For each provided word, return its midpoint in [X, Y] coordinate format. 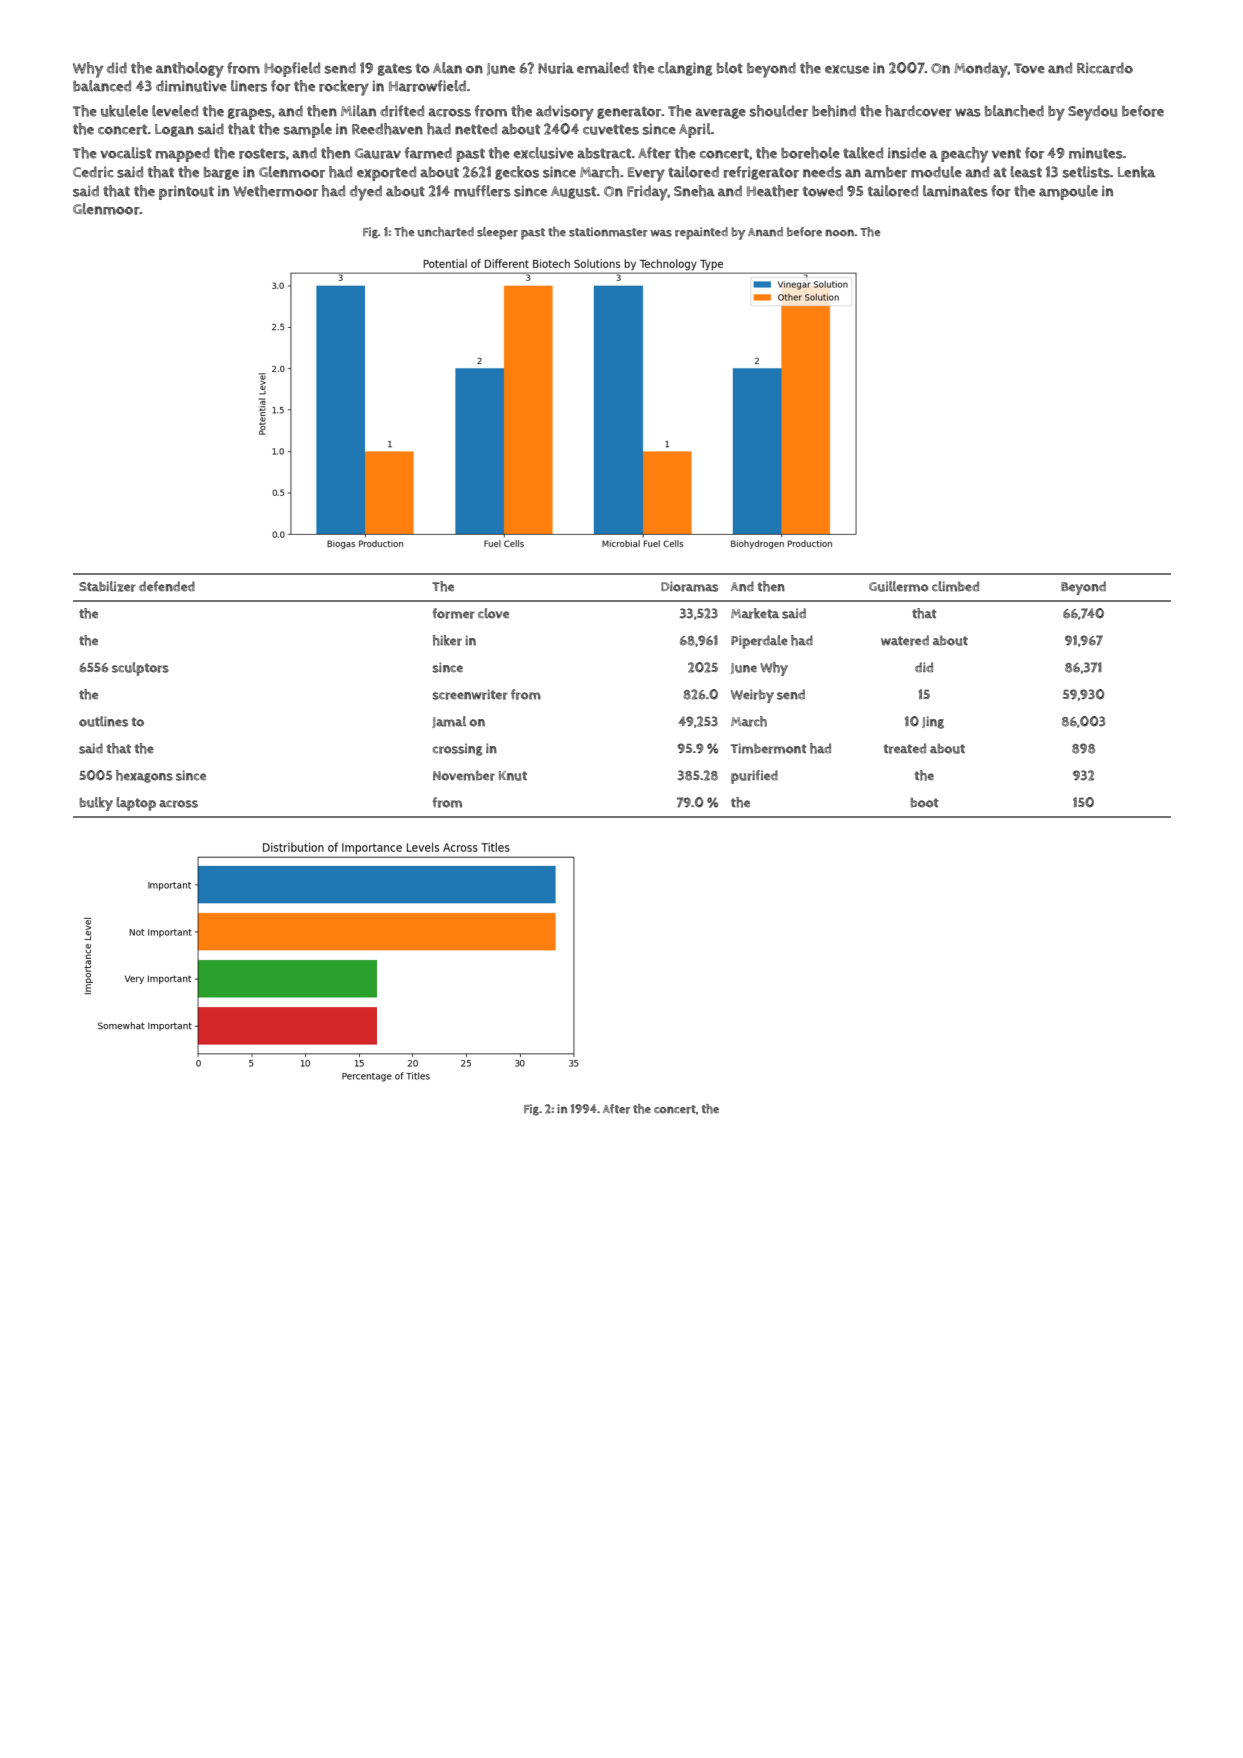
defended [167, 586]
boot [925, 802]
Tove [1029, 68]
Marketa [755, 613]
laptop [136, 804]
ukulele [124, 111]
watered [905, 640]
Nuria [556, 68]
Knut [513, 776]
